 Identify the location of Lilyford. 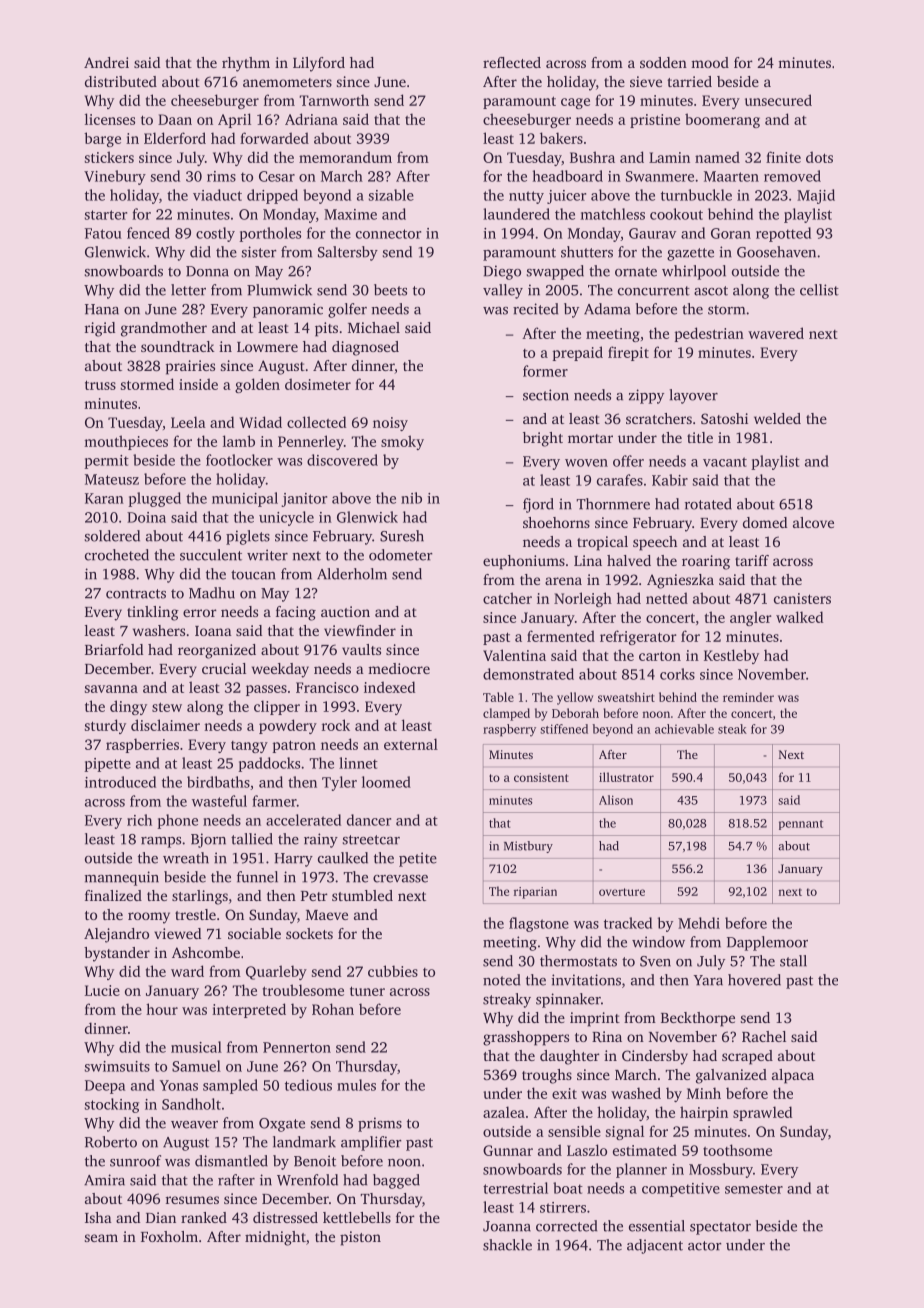
(319, 64).
